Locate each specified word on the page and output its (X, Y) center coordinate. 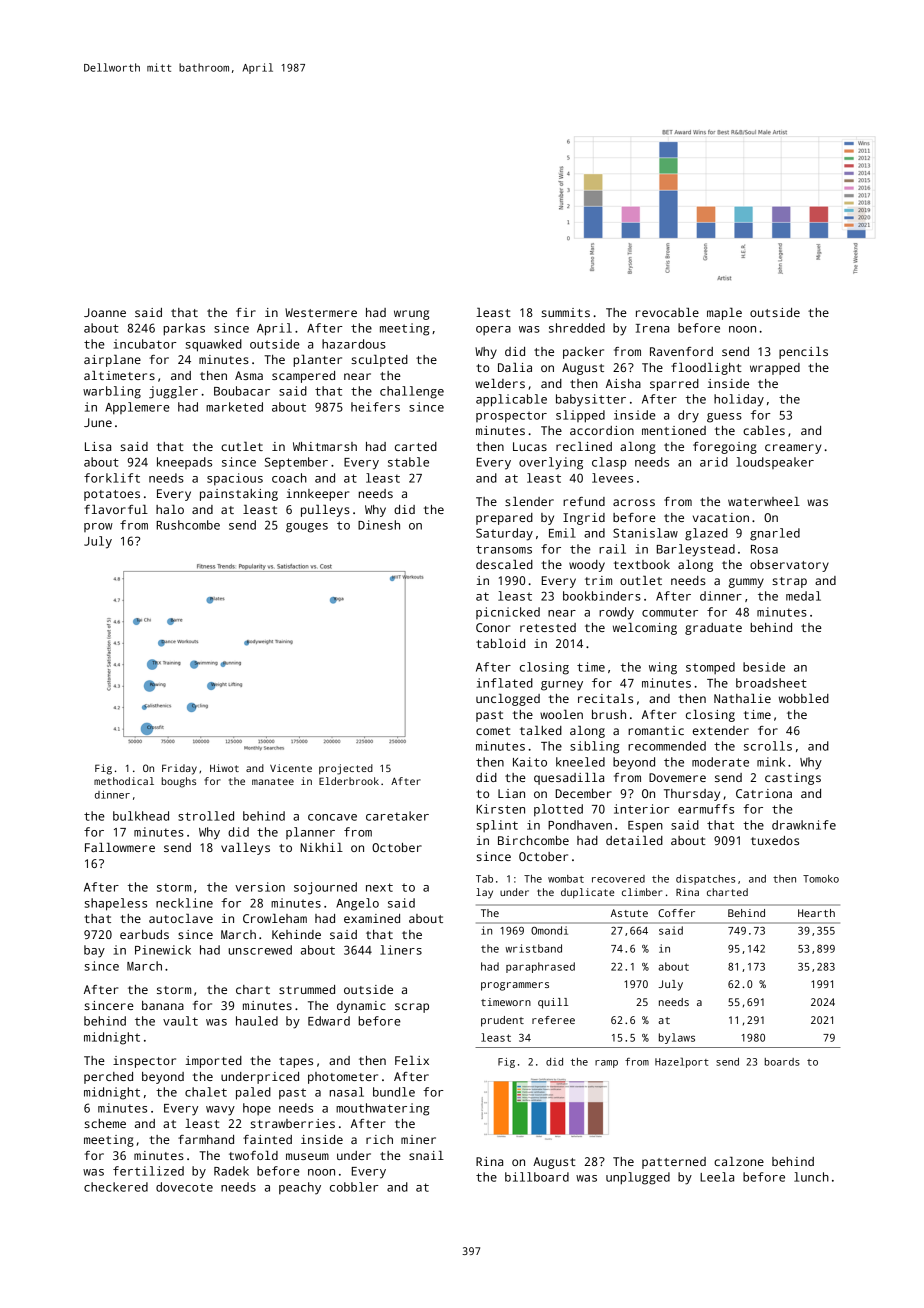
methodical (124, 781)
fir (246, 312)
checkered (116, 1187)
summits (565, 312)
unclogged (508, 700)
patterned (674, 1163)
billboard (537, 1177)
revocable (667, 312)
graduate (713, 629)
